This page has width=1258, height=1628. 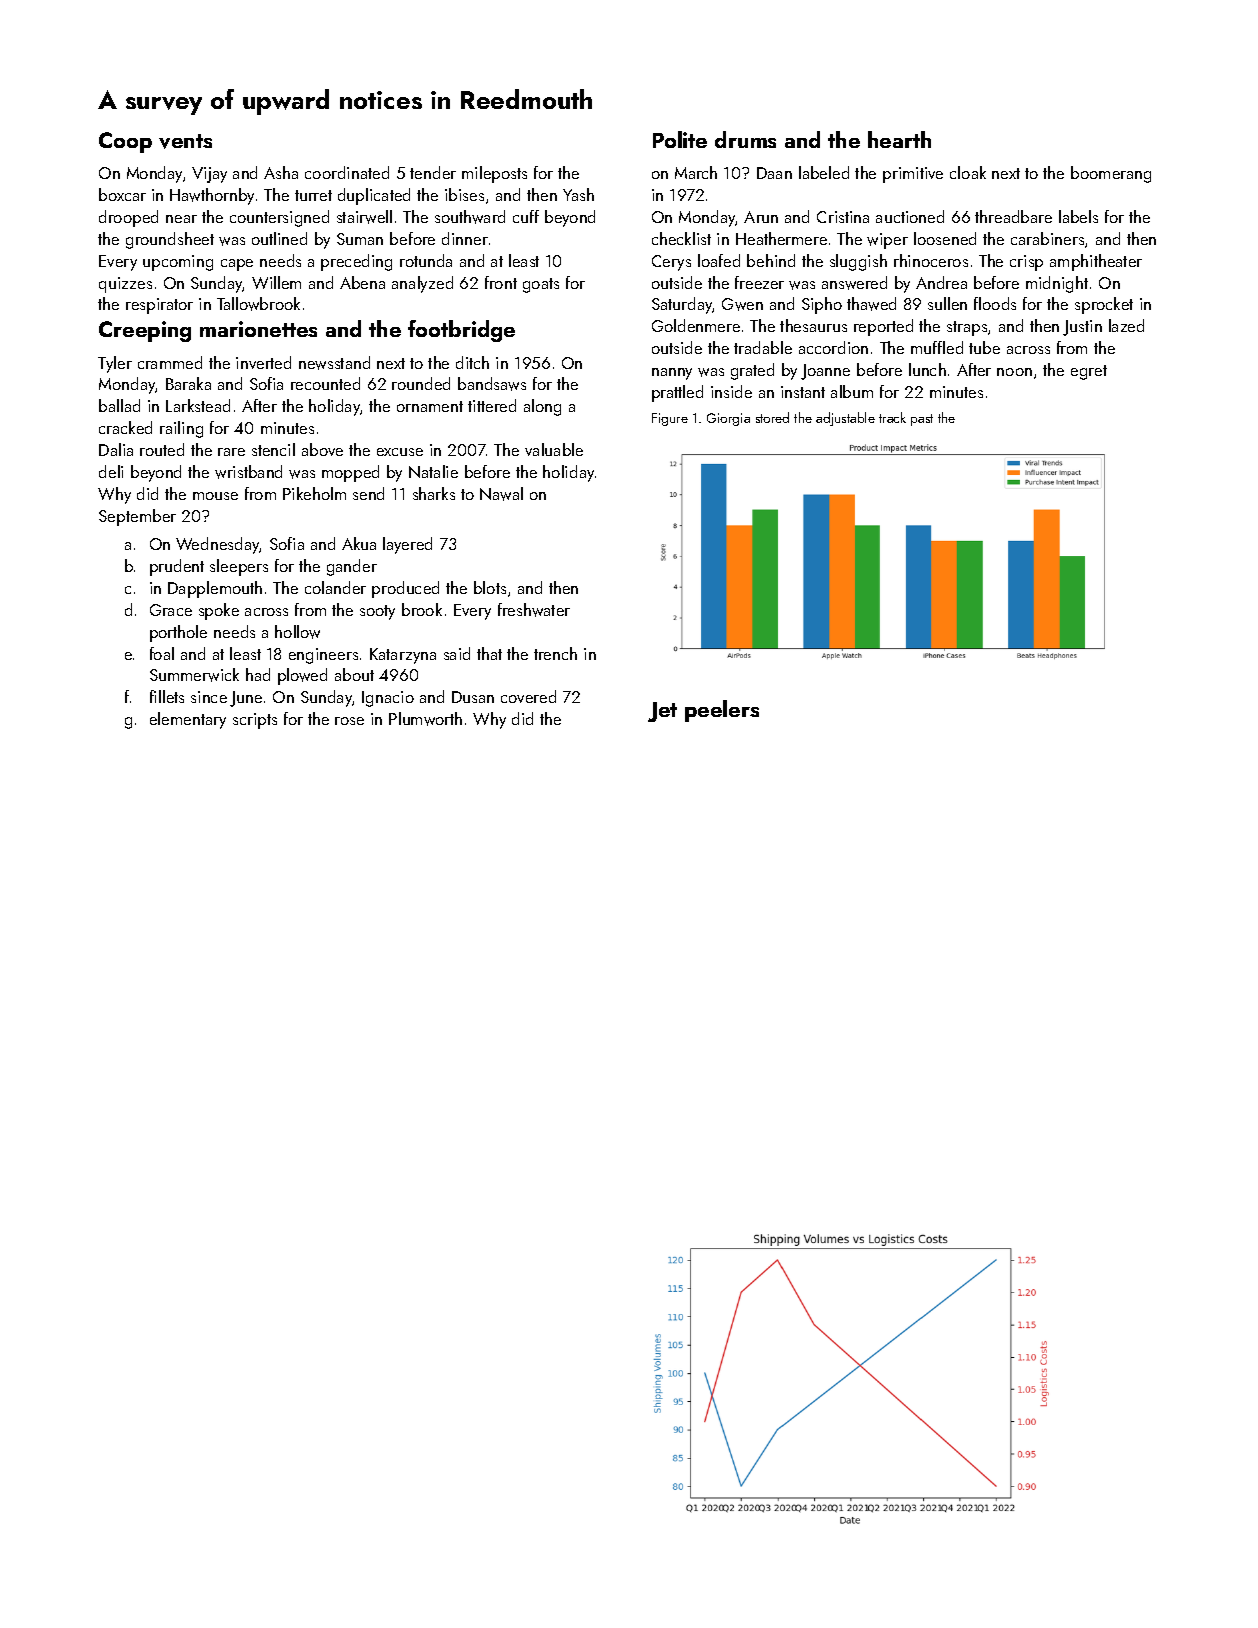 I want to click on vents, so click(x=185, y=141).
